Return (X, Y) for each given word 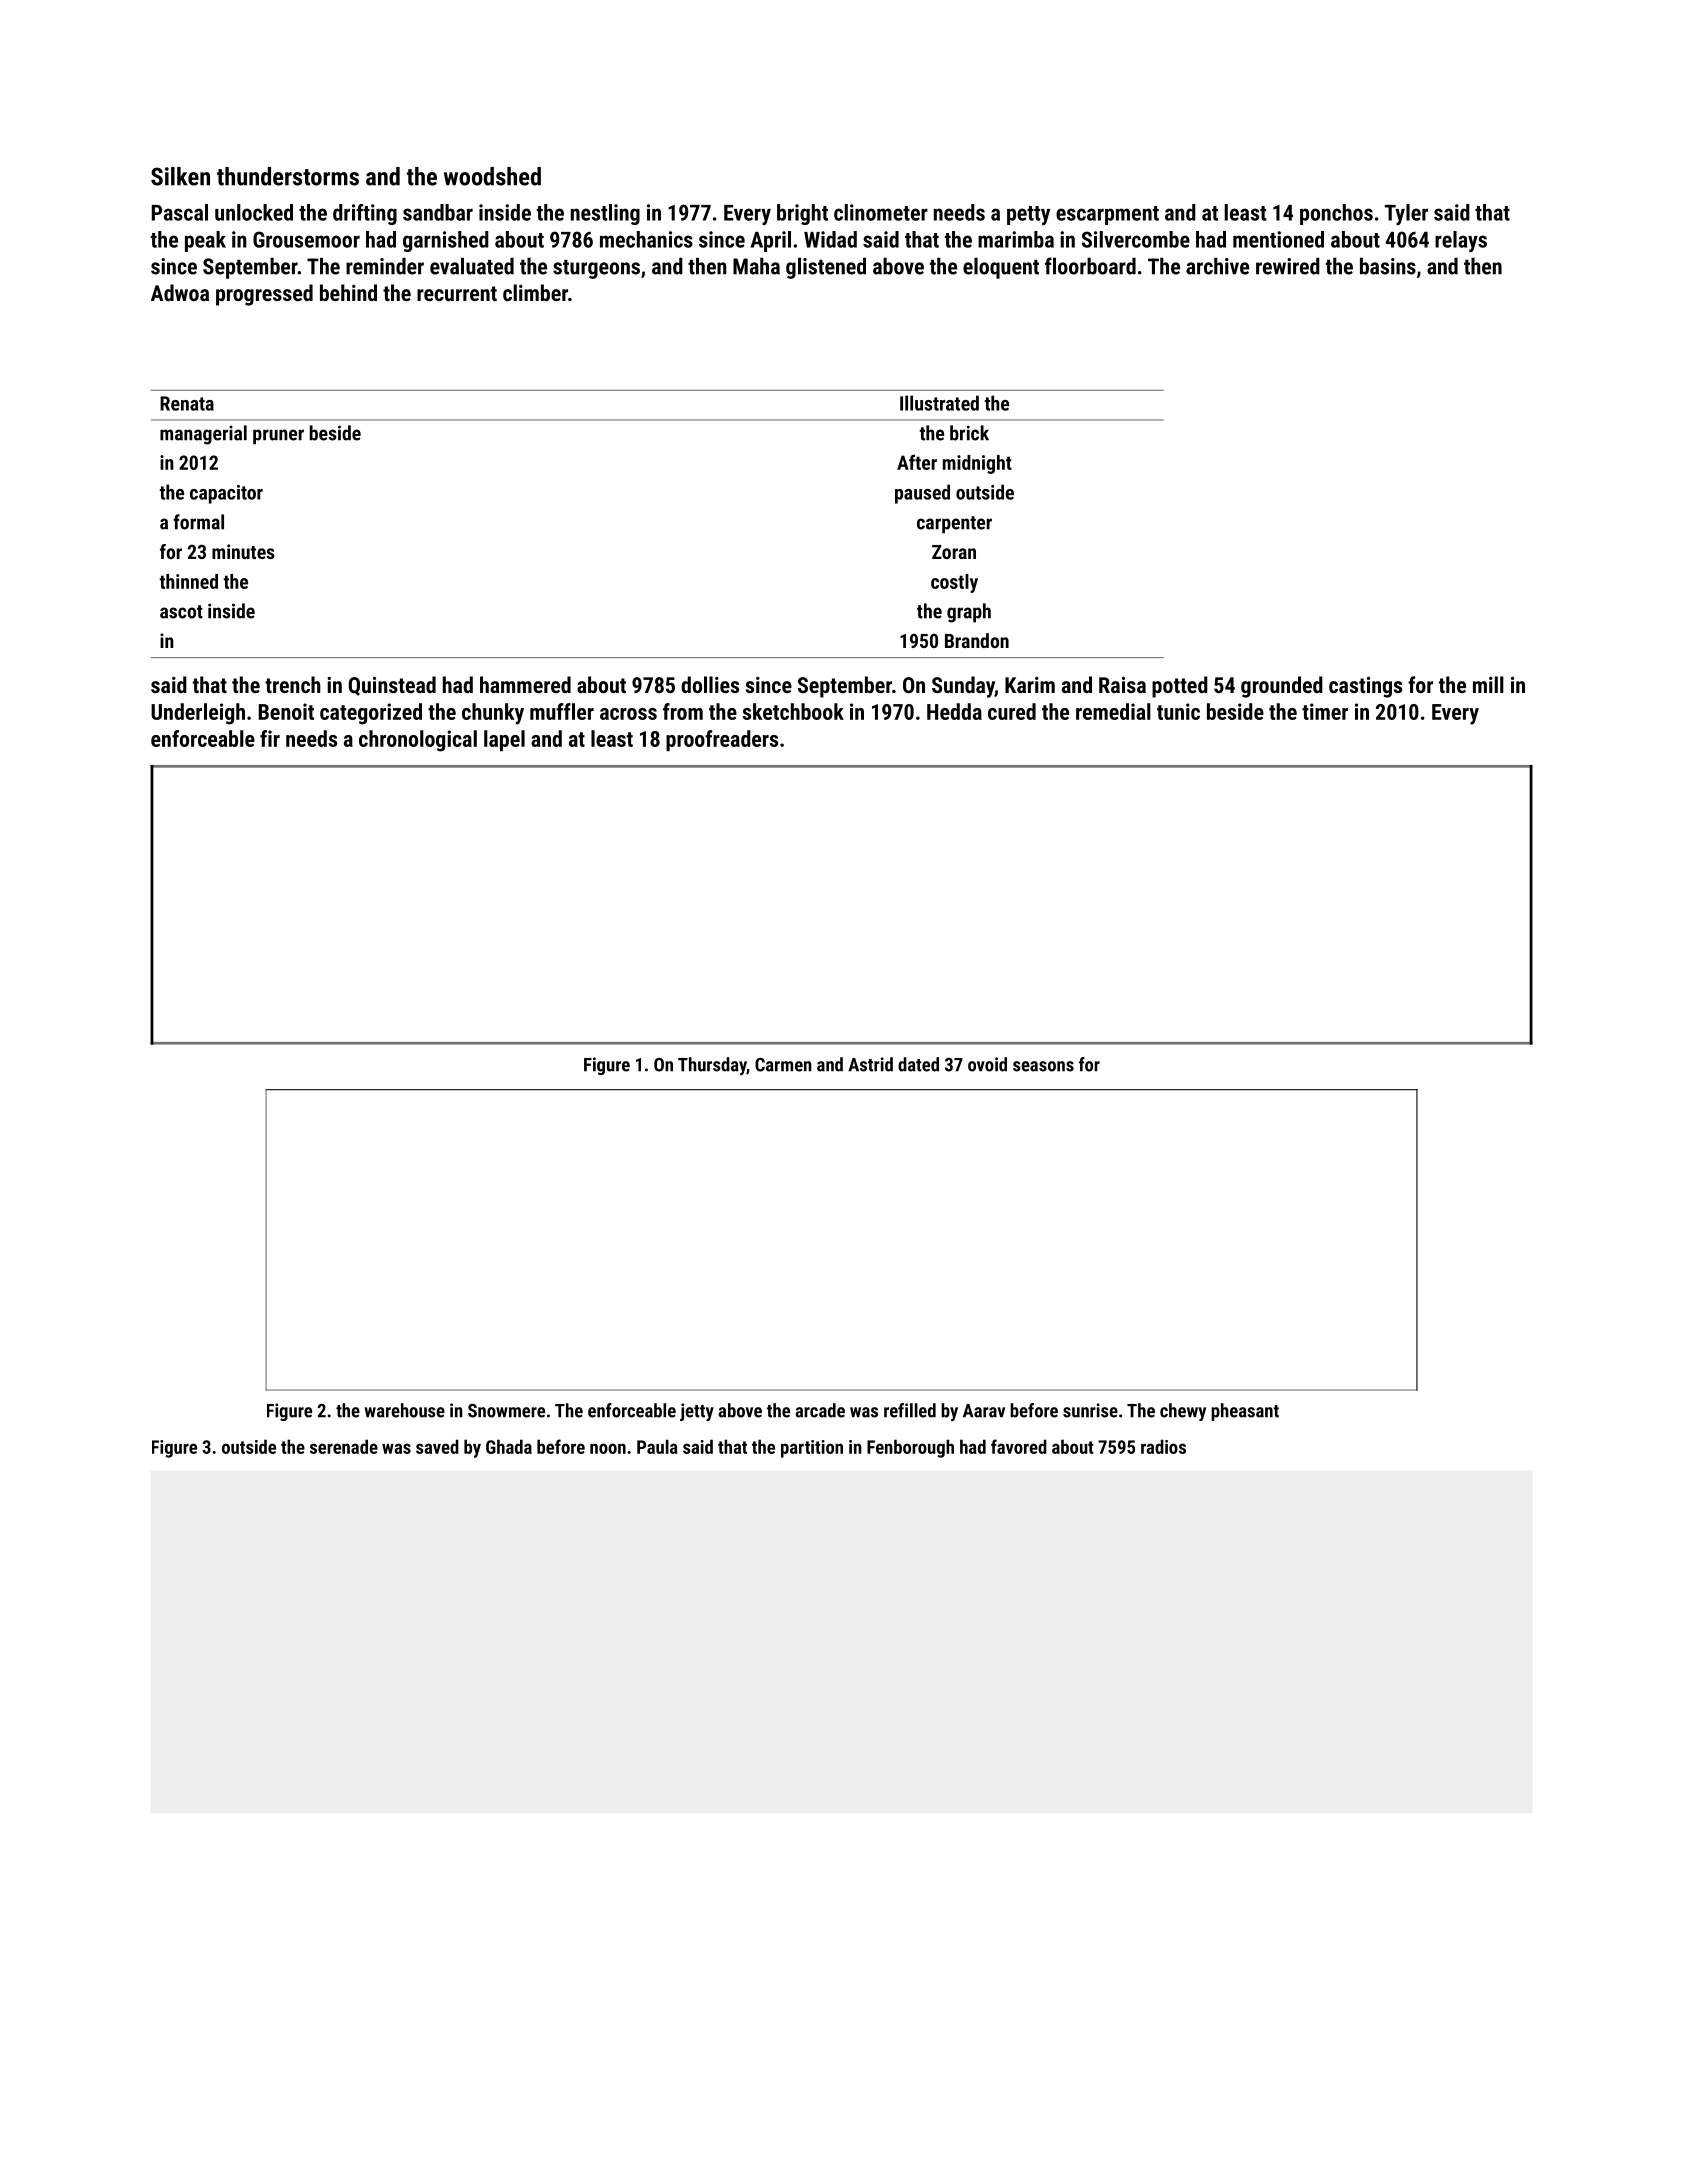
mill (1488, 684)
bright (802, 214)
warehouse (405, 1410)
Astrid (870, 1064)
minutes (243, 551)
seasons (1043, 1066)
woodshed (492, 176)
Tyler (1406, 214)
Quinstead (392, 686)
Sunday (963, 687)
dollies (710, 684)
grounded (1282, 687)
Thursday (712, 1066)
